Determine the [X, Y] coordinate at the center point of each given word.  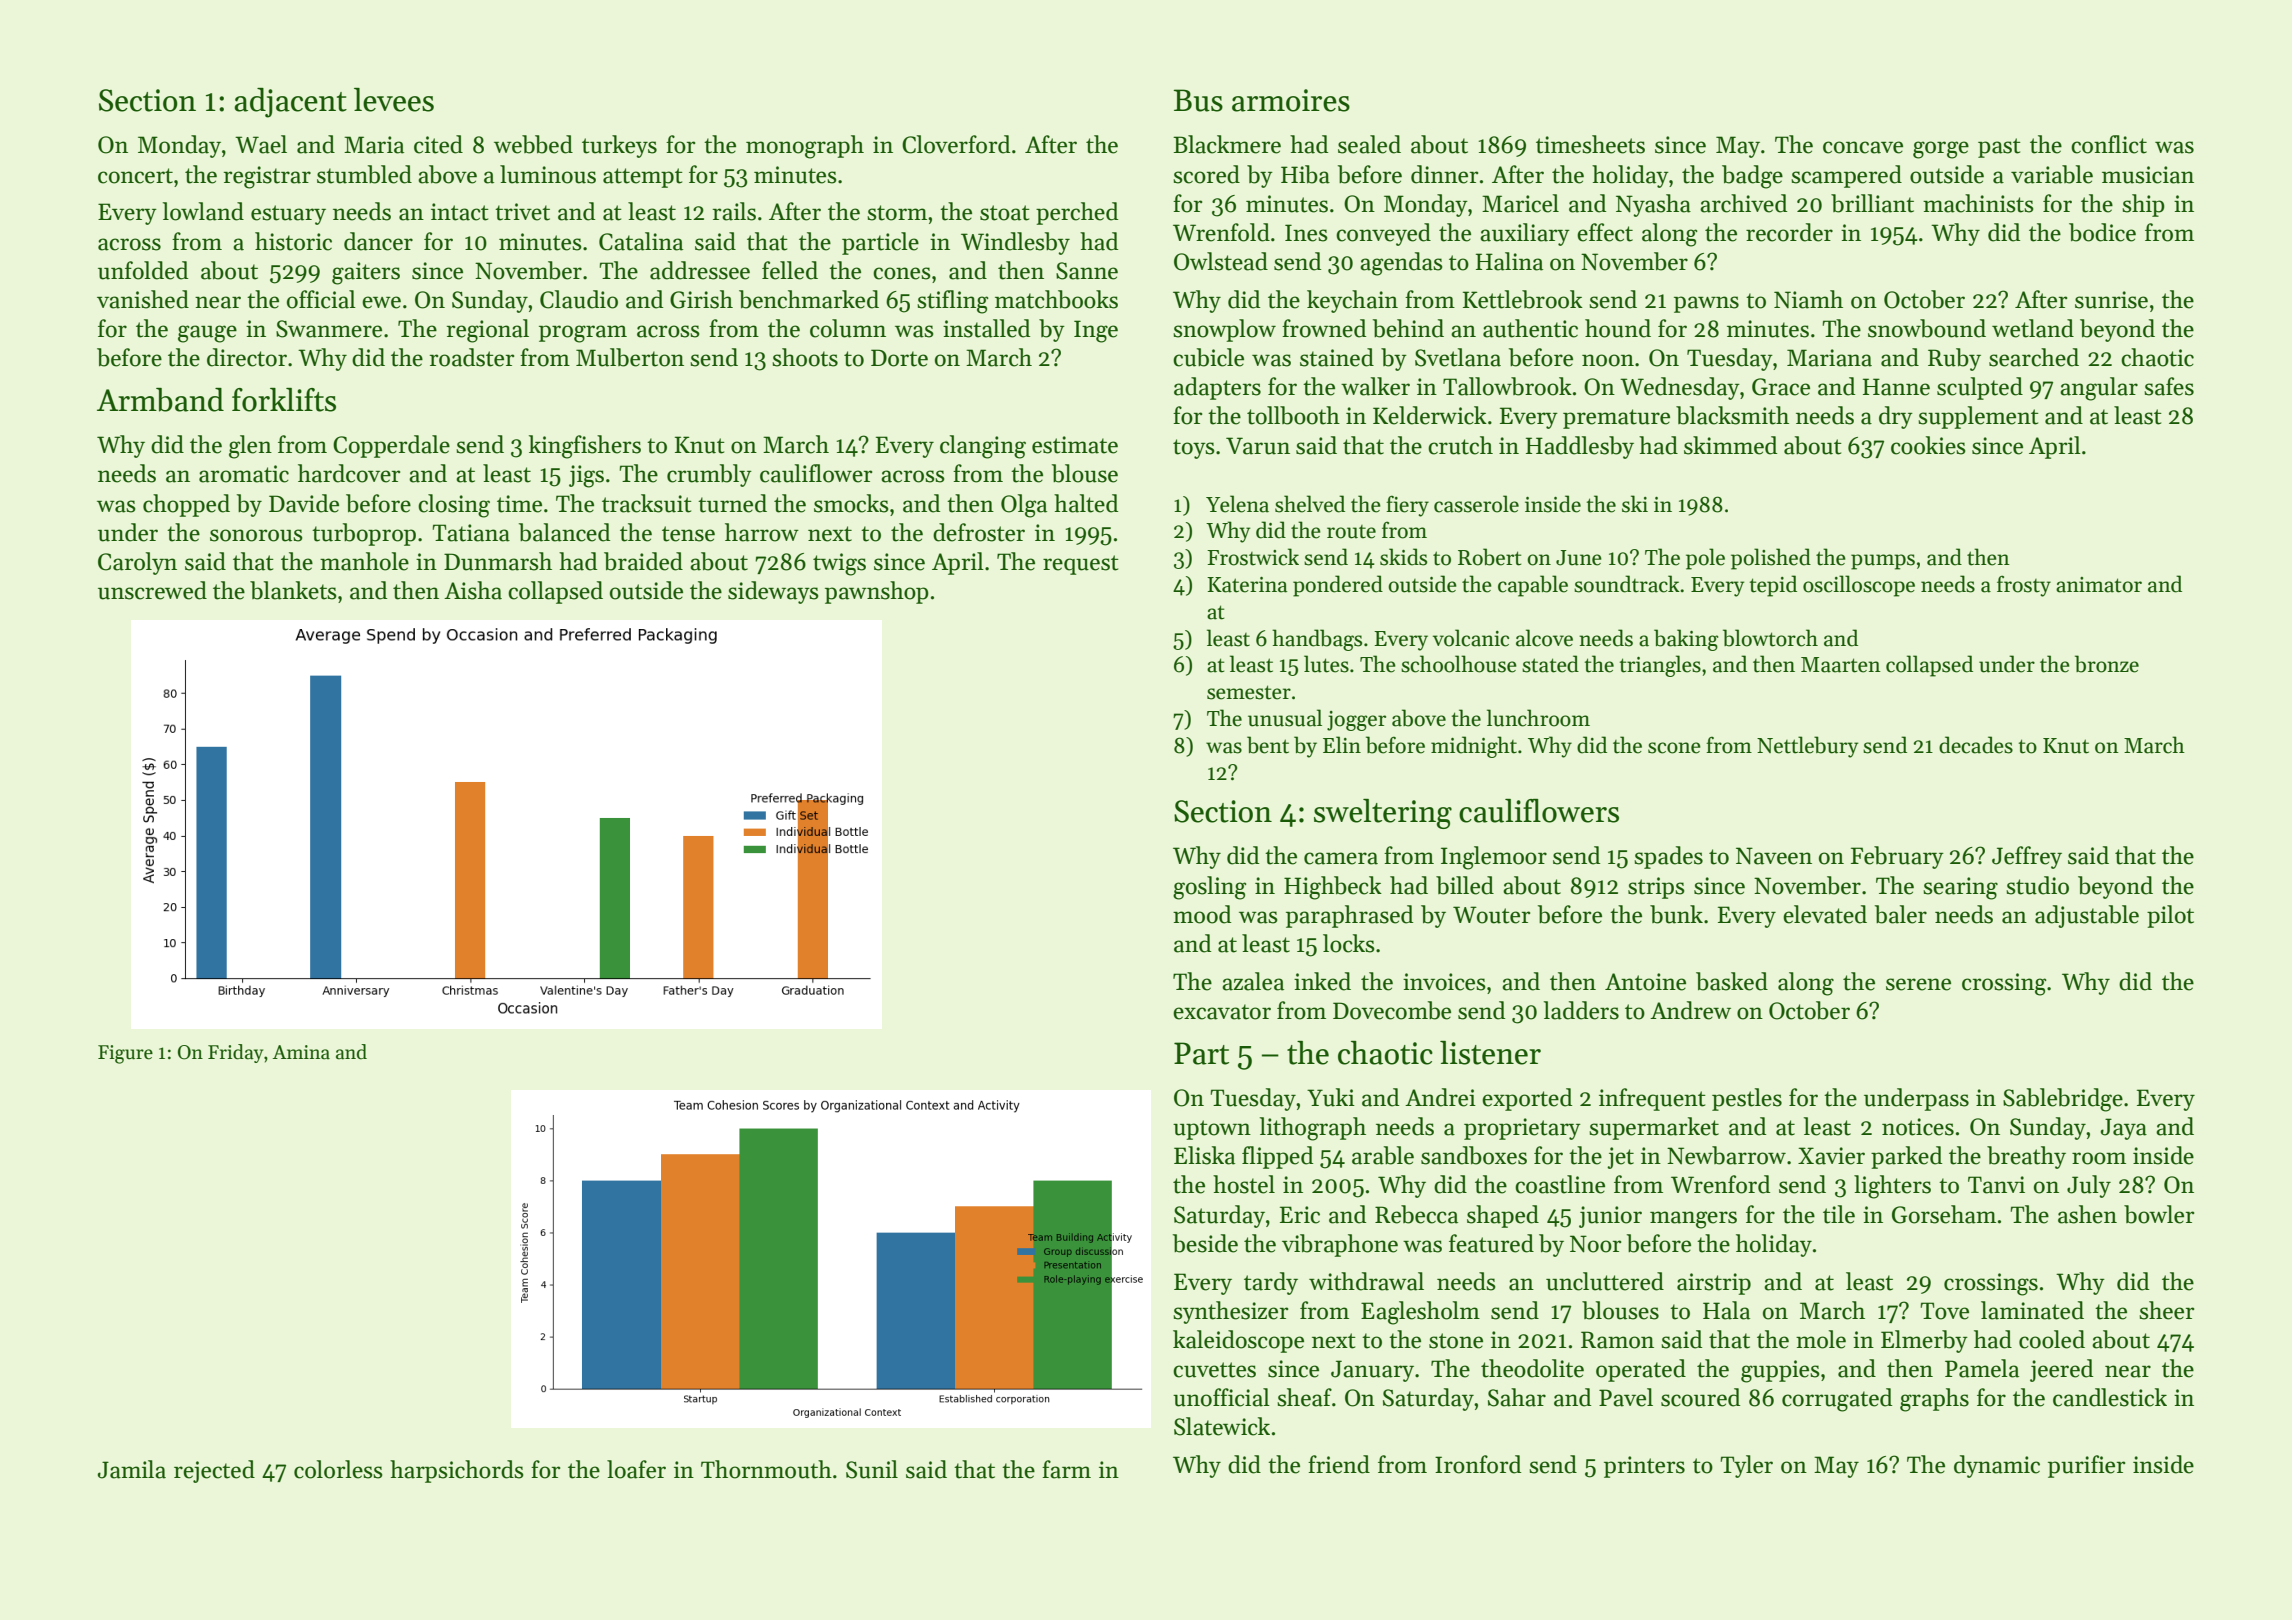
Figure [125, 1054]
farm [1066, 1469]
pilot [2170, 916]
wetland [2033, 328]
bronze [2107, 664]
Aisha [473, 590]
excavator [1222, 1012]
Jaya [2124, 1129]
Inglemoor [1494, 858]
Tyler [1746, 1466]
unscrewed [152, 590]
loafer [636, 1469]
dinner [1444, 174]
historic [293, 241]
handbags [1317, 640]
